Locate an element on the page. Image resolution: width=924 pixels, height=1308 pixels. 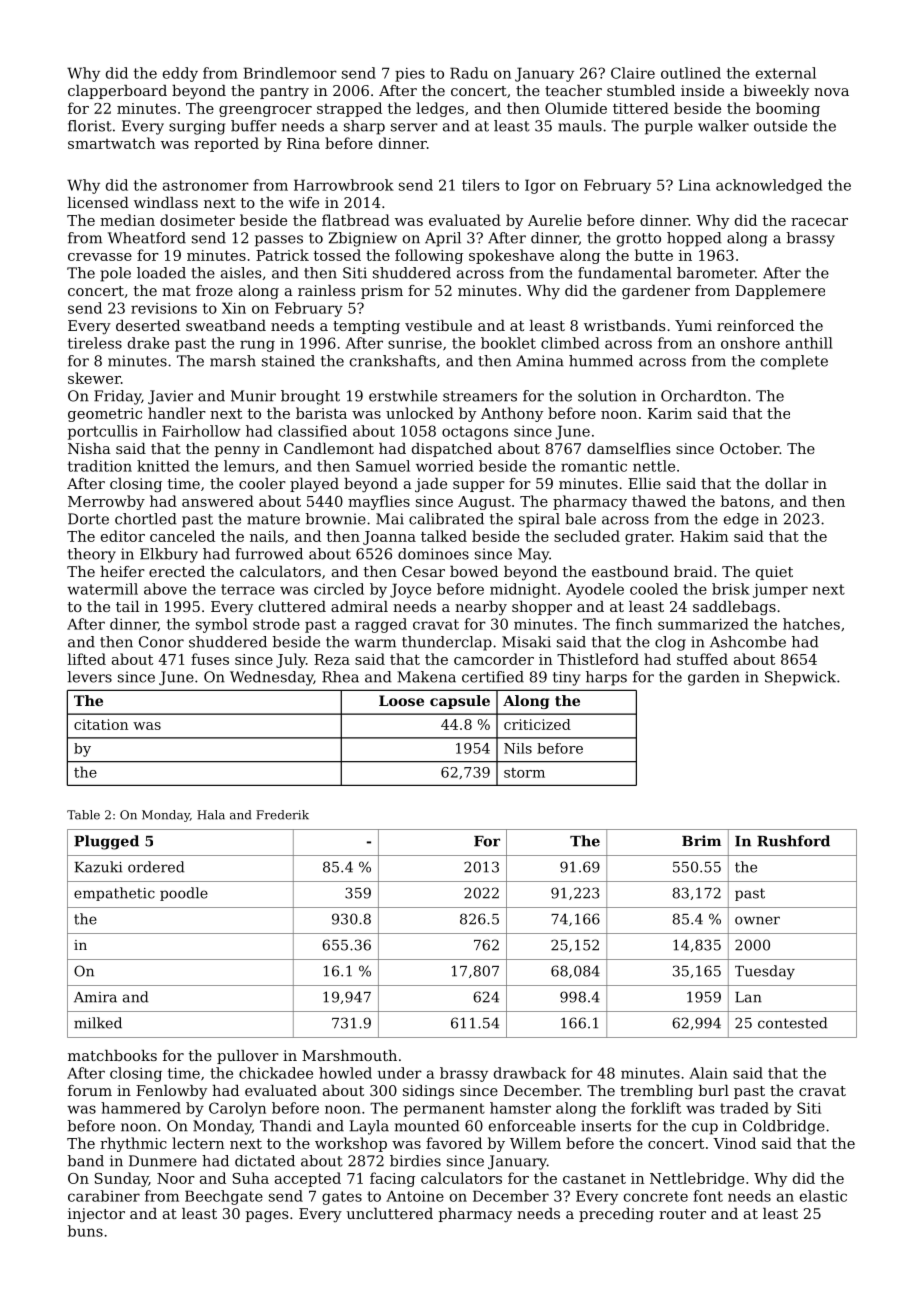
skewer is located at coordinates (94, 378).
